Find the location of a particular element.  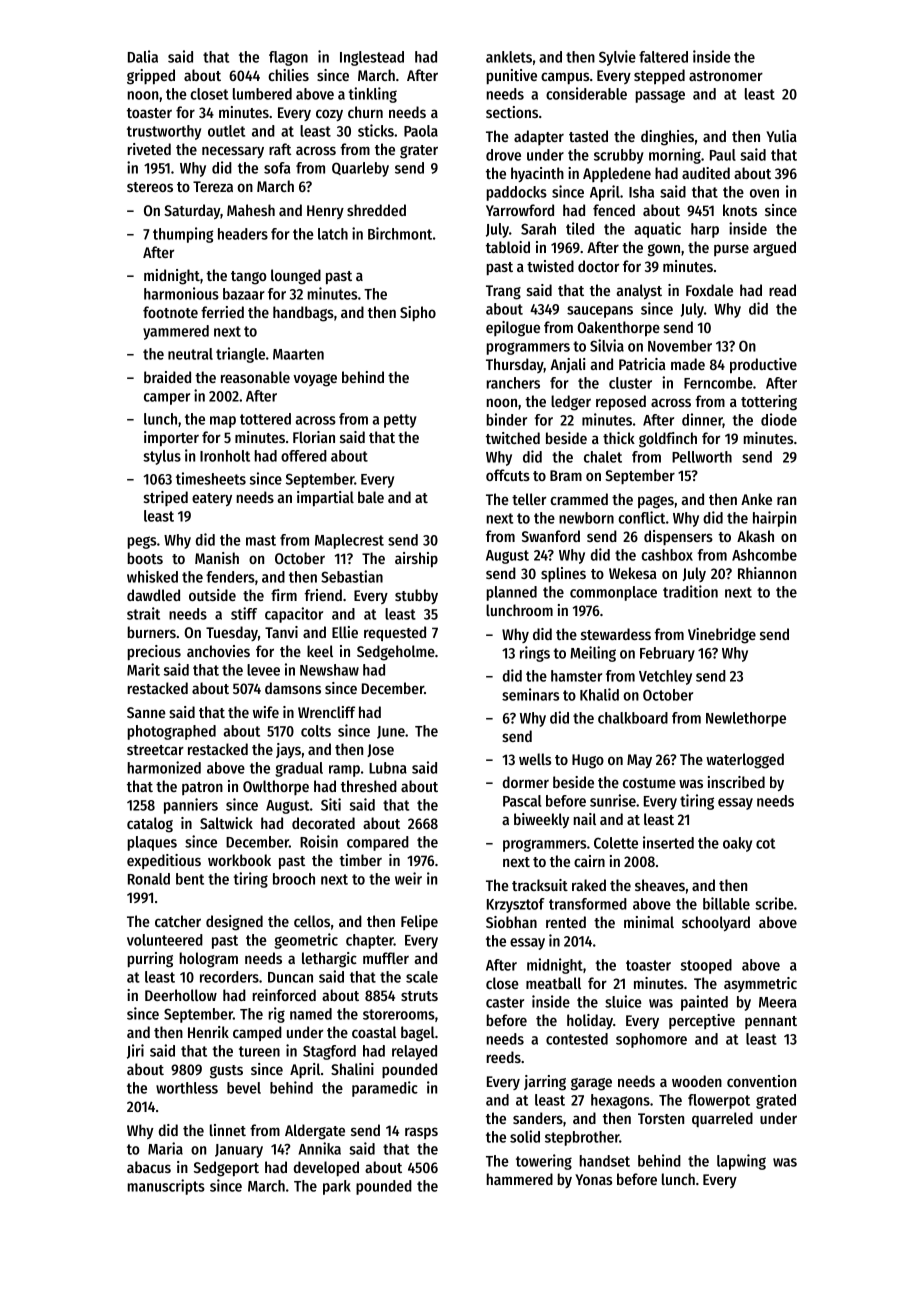

Sarah is located at coordinates (538, 229).
